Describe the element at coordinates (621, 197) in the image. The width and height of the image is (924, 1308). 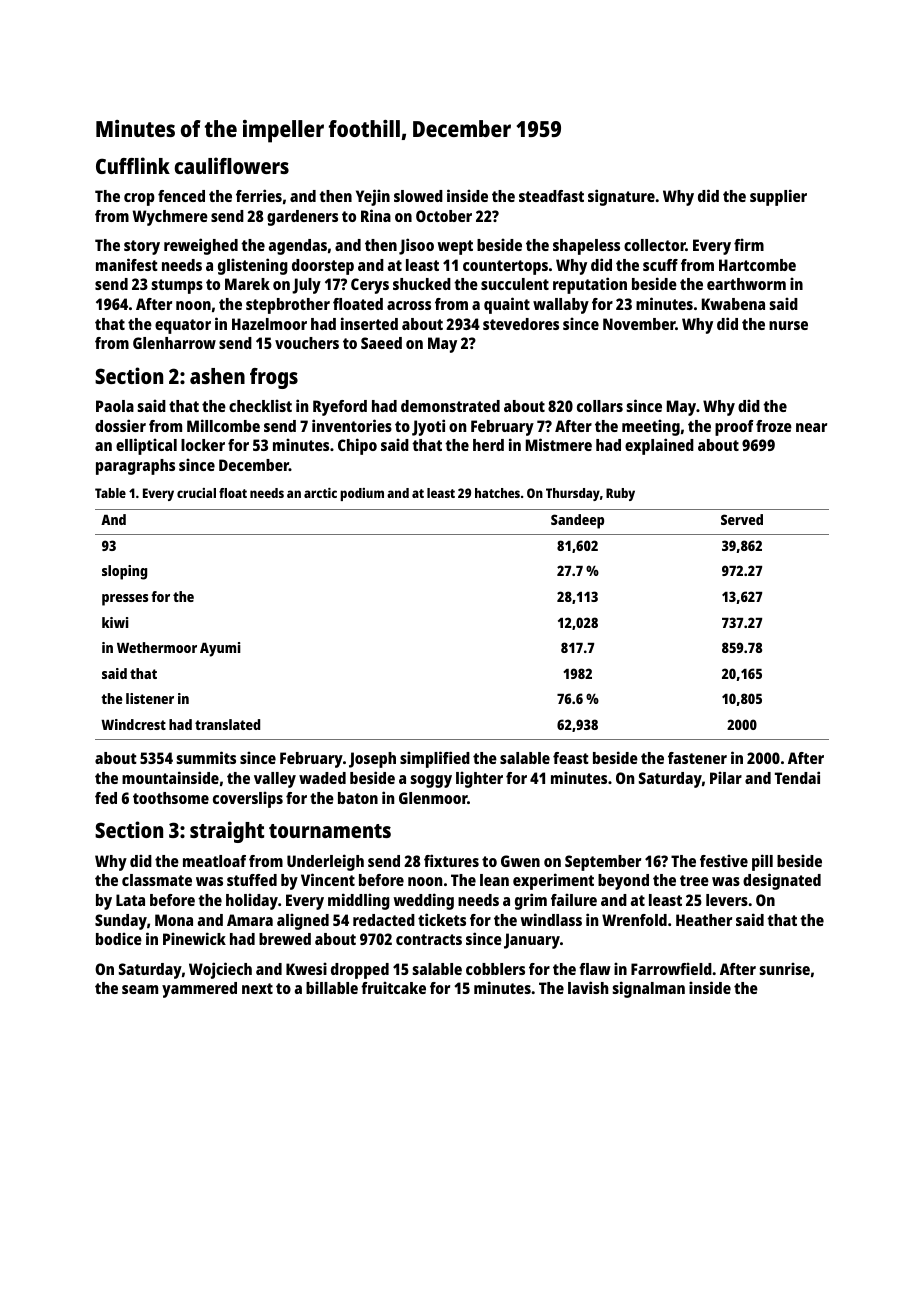
I see `signature` at that location.
